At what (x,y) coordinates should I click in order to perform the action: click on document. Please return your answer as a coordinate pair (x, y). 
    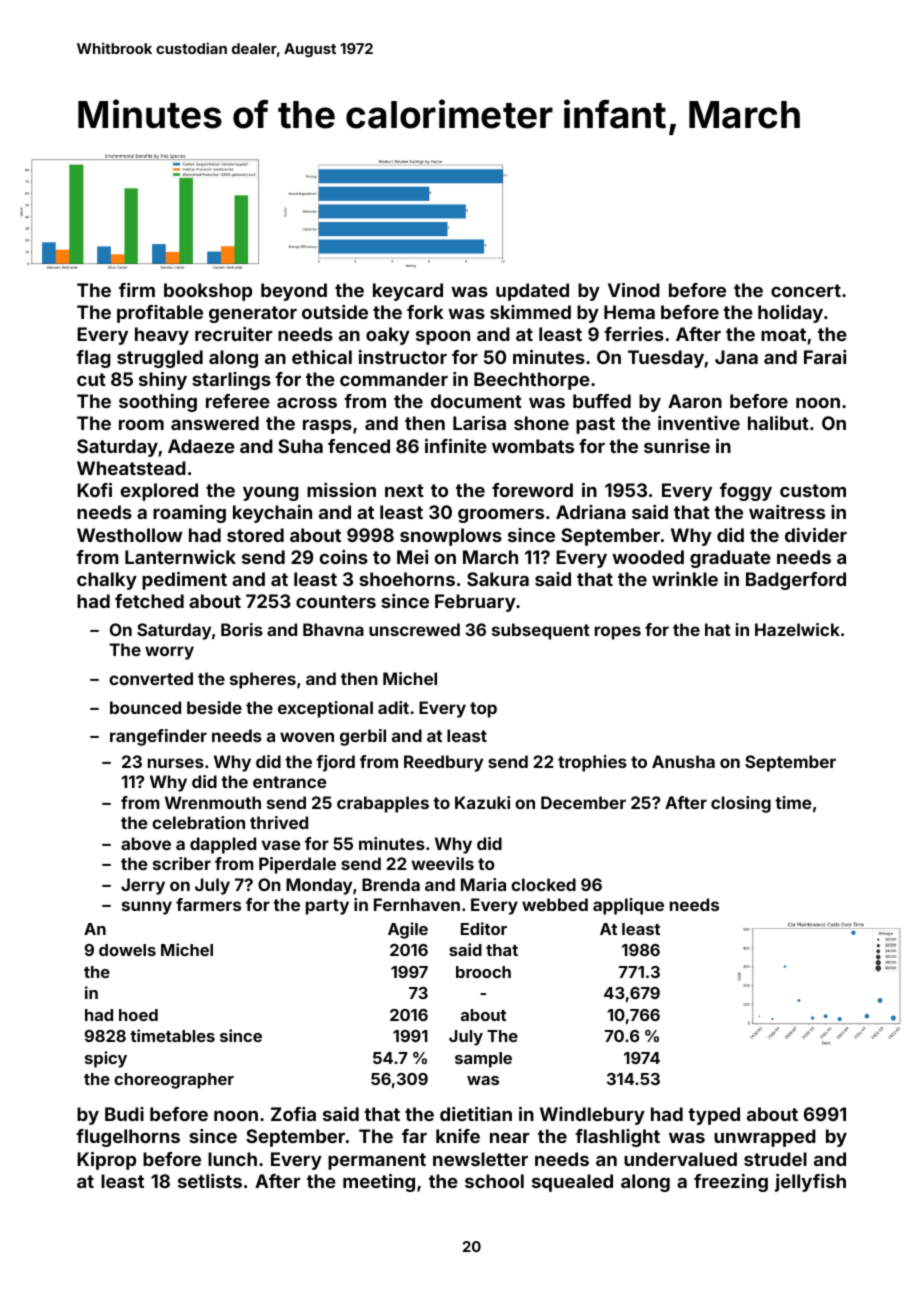
    Looking at the image, I should click on (476, 401).
